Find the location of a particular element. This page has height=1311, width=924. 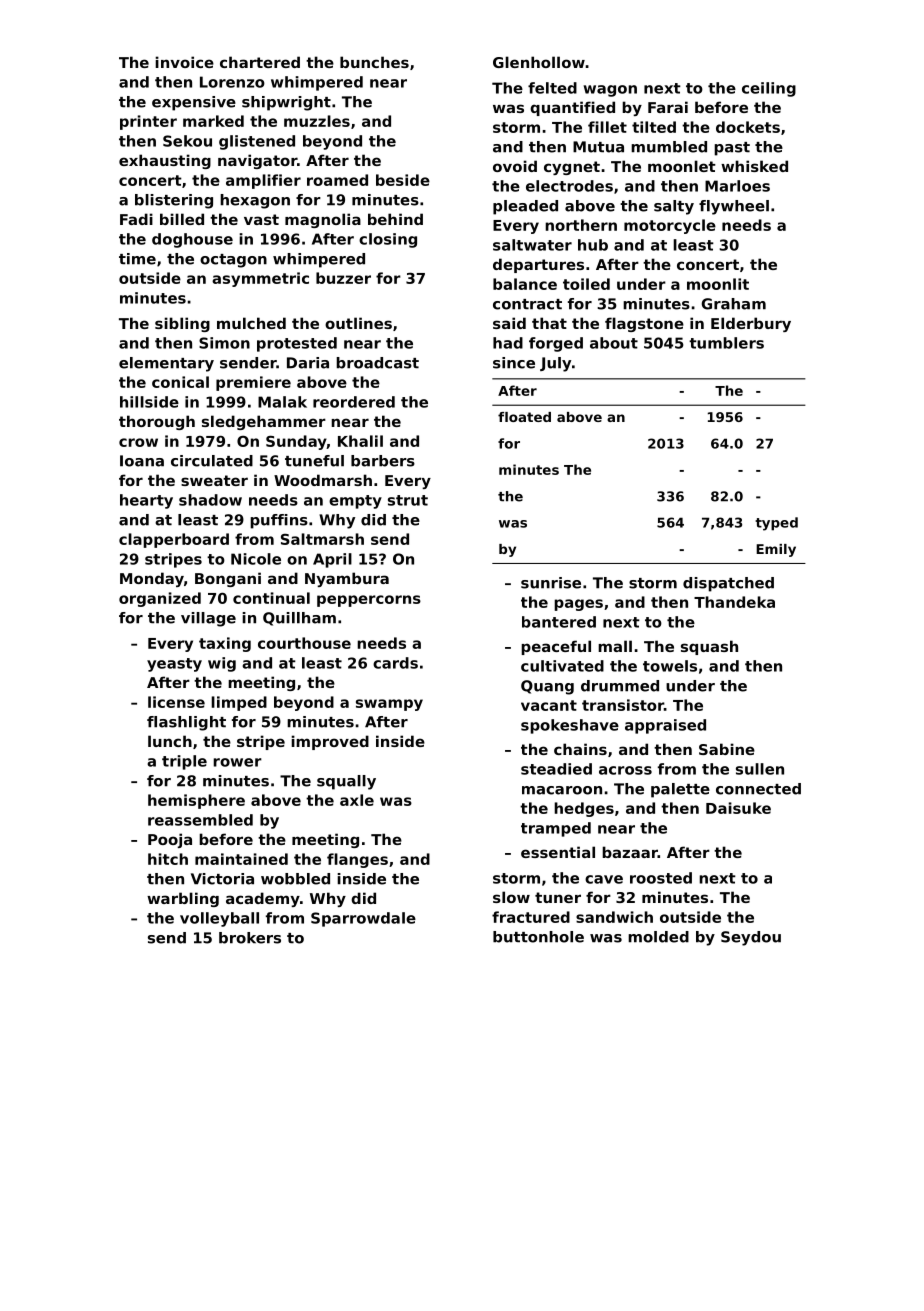

swampy is located at coordinates (389, 705).
